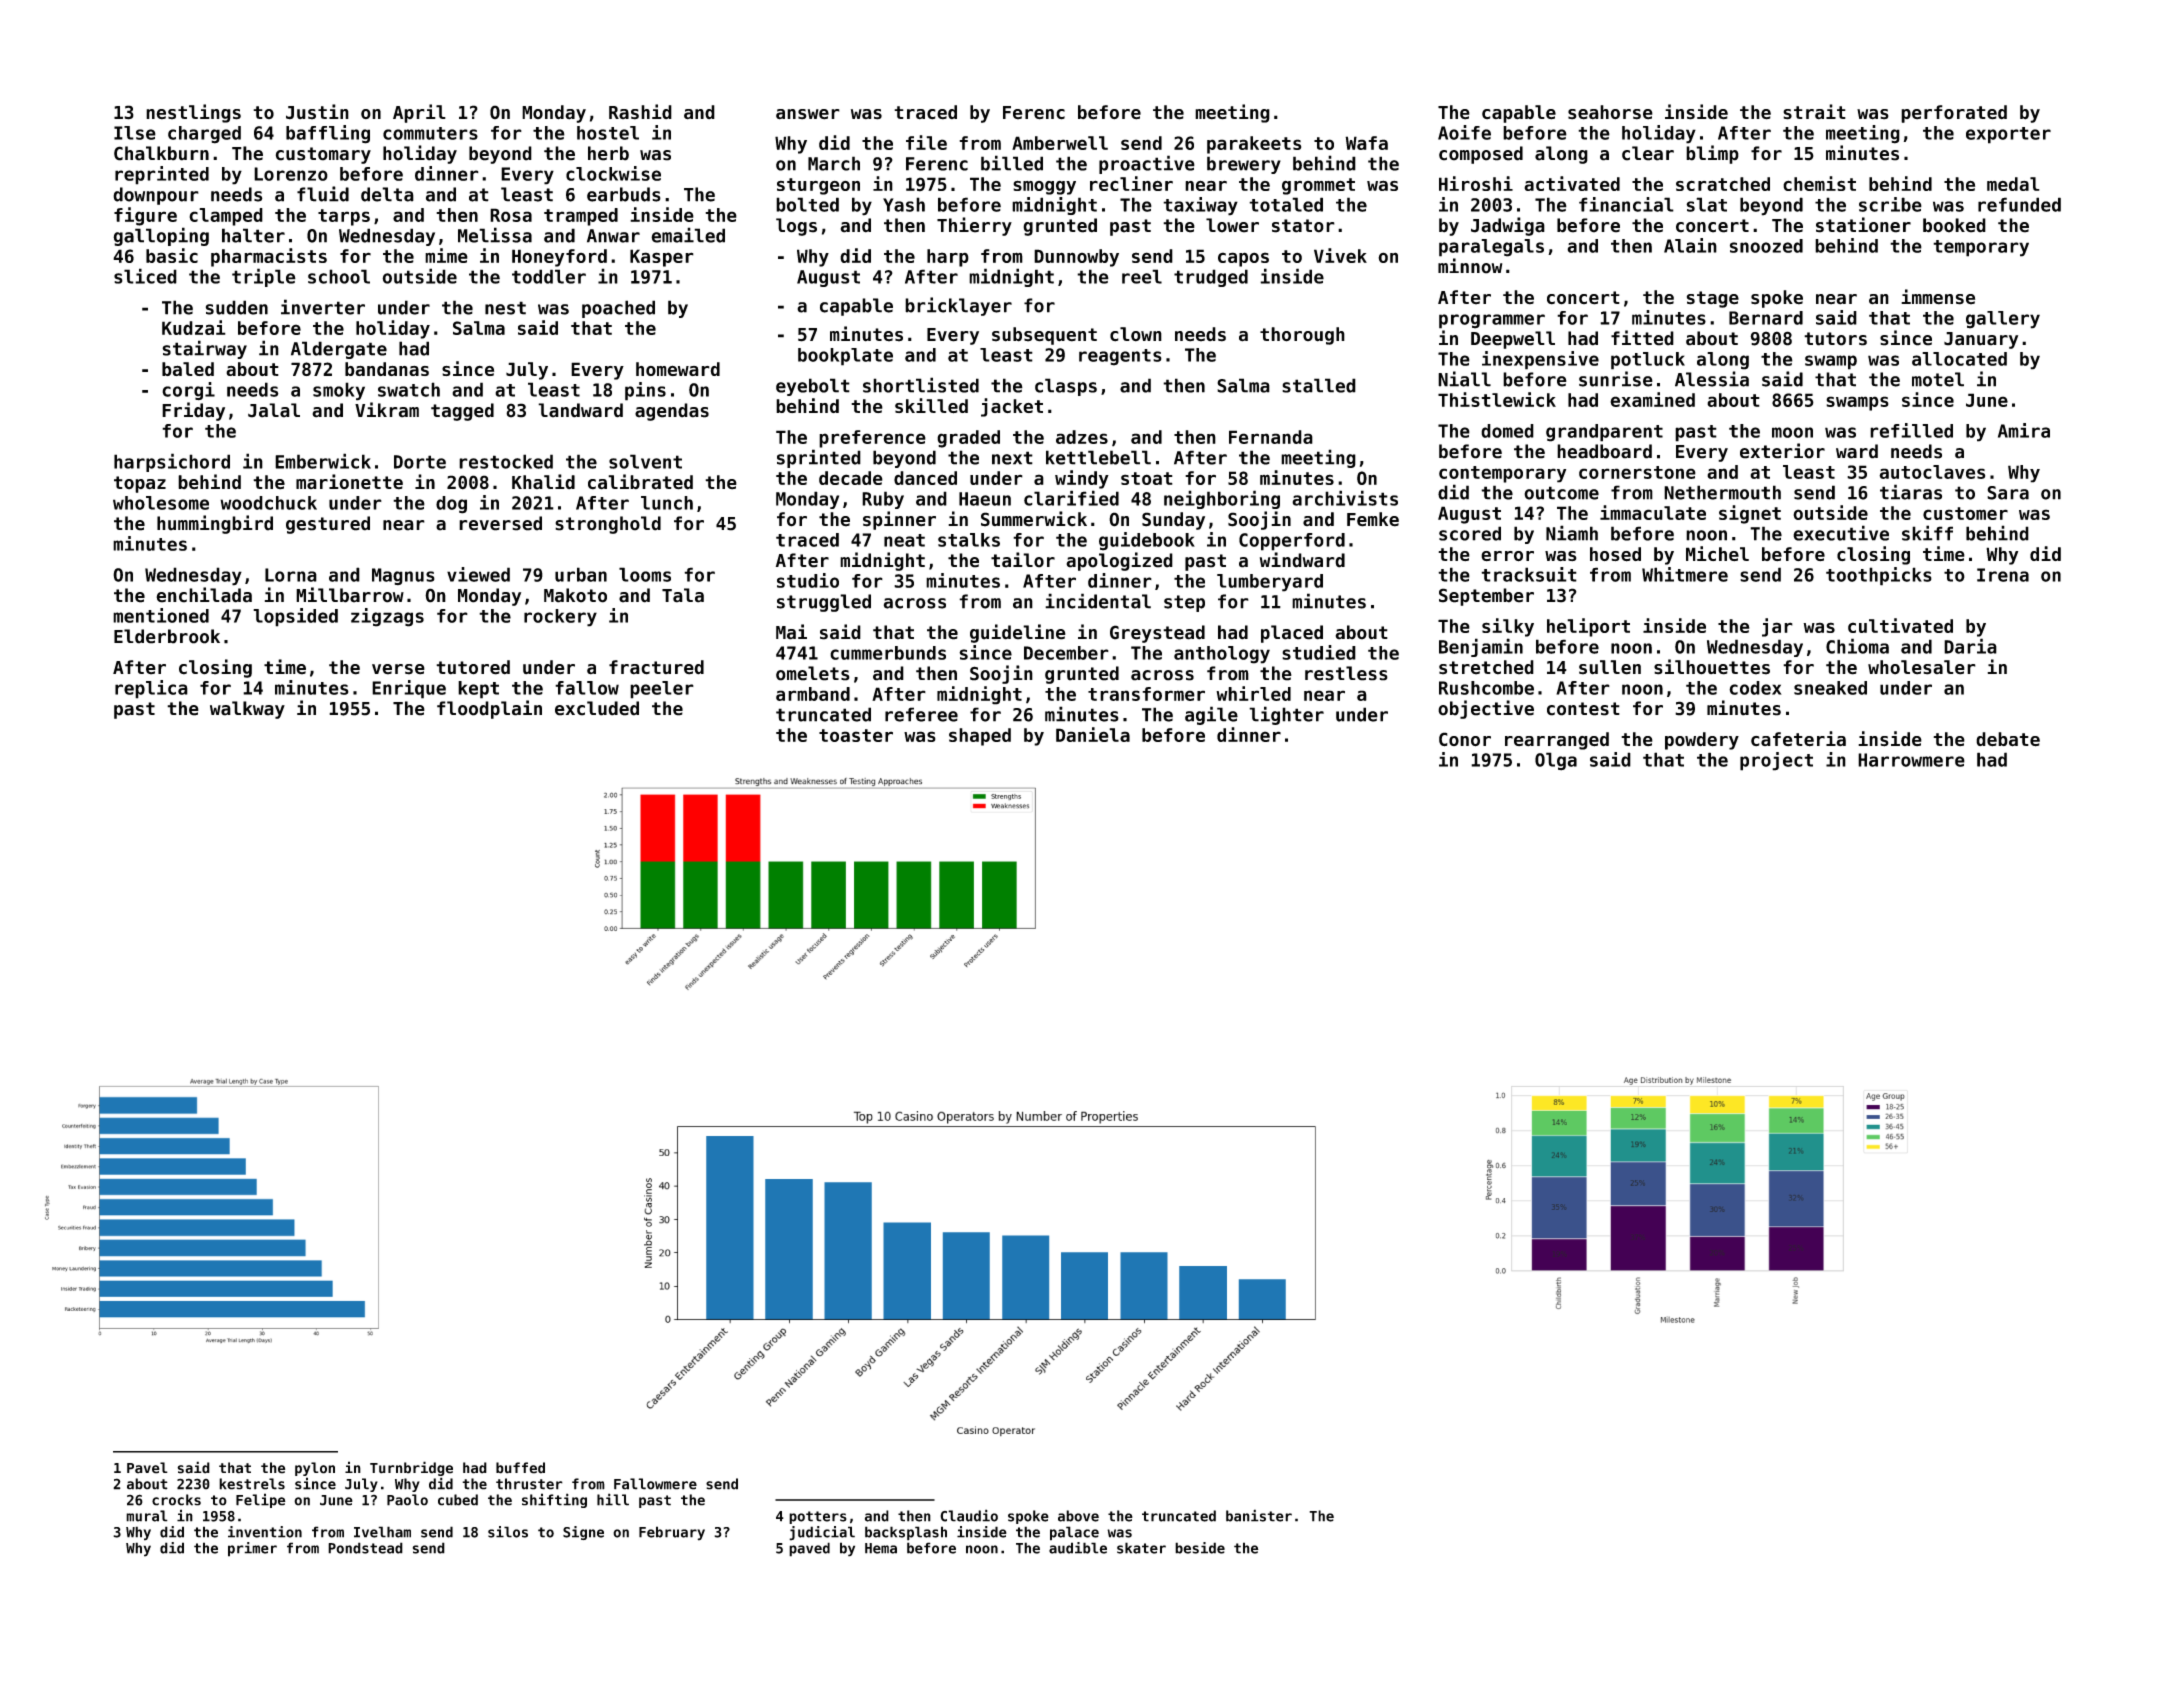 The width and height of the screenshot is (2178, 1683). I want to click on stalled, so click(1319, 385).
